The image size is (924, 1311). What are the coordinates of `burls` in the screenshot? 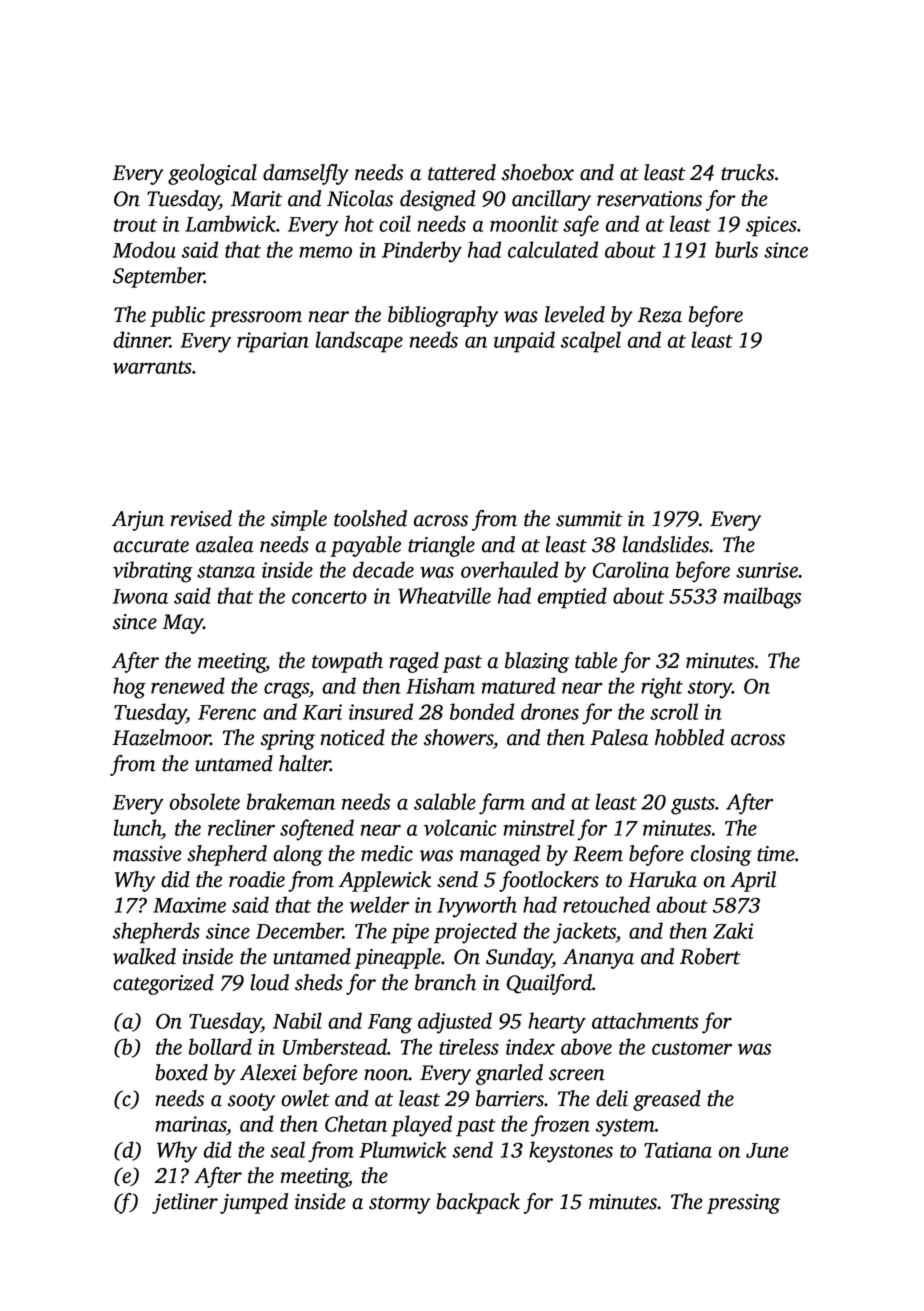 It's located at (736, 249).
